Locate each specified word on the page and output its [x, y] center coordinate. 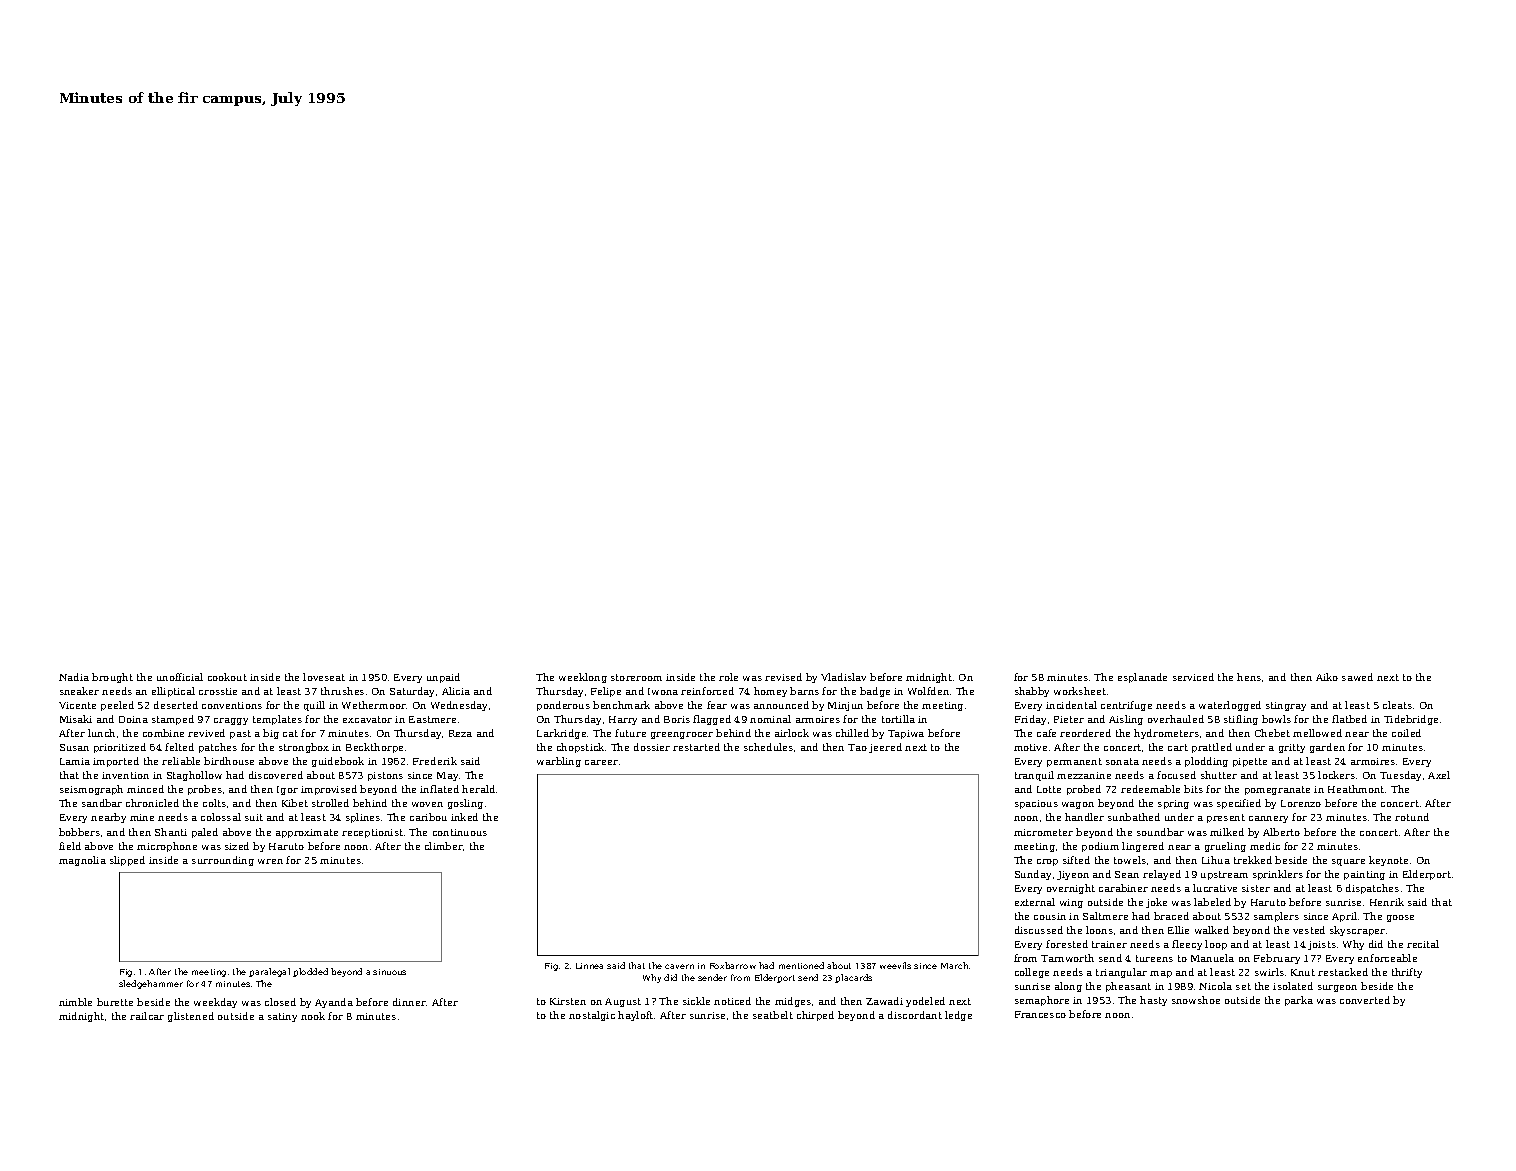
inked [464, 817]
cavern [679, 966]
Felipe [606, 692]
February [1277, 959]
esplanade [1142, 678]
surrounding [223, 861]
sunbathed [1134, 817]
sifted [1076, 860]
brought [112, 678]
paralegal [269, 972]
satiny [282, 1017]
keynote [1388, 861]
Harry [623, 720]
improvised [329, 790]
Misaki [76, 719]
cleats [1397, 705]
